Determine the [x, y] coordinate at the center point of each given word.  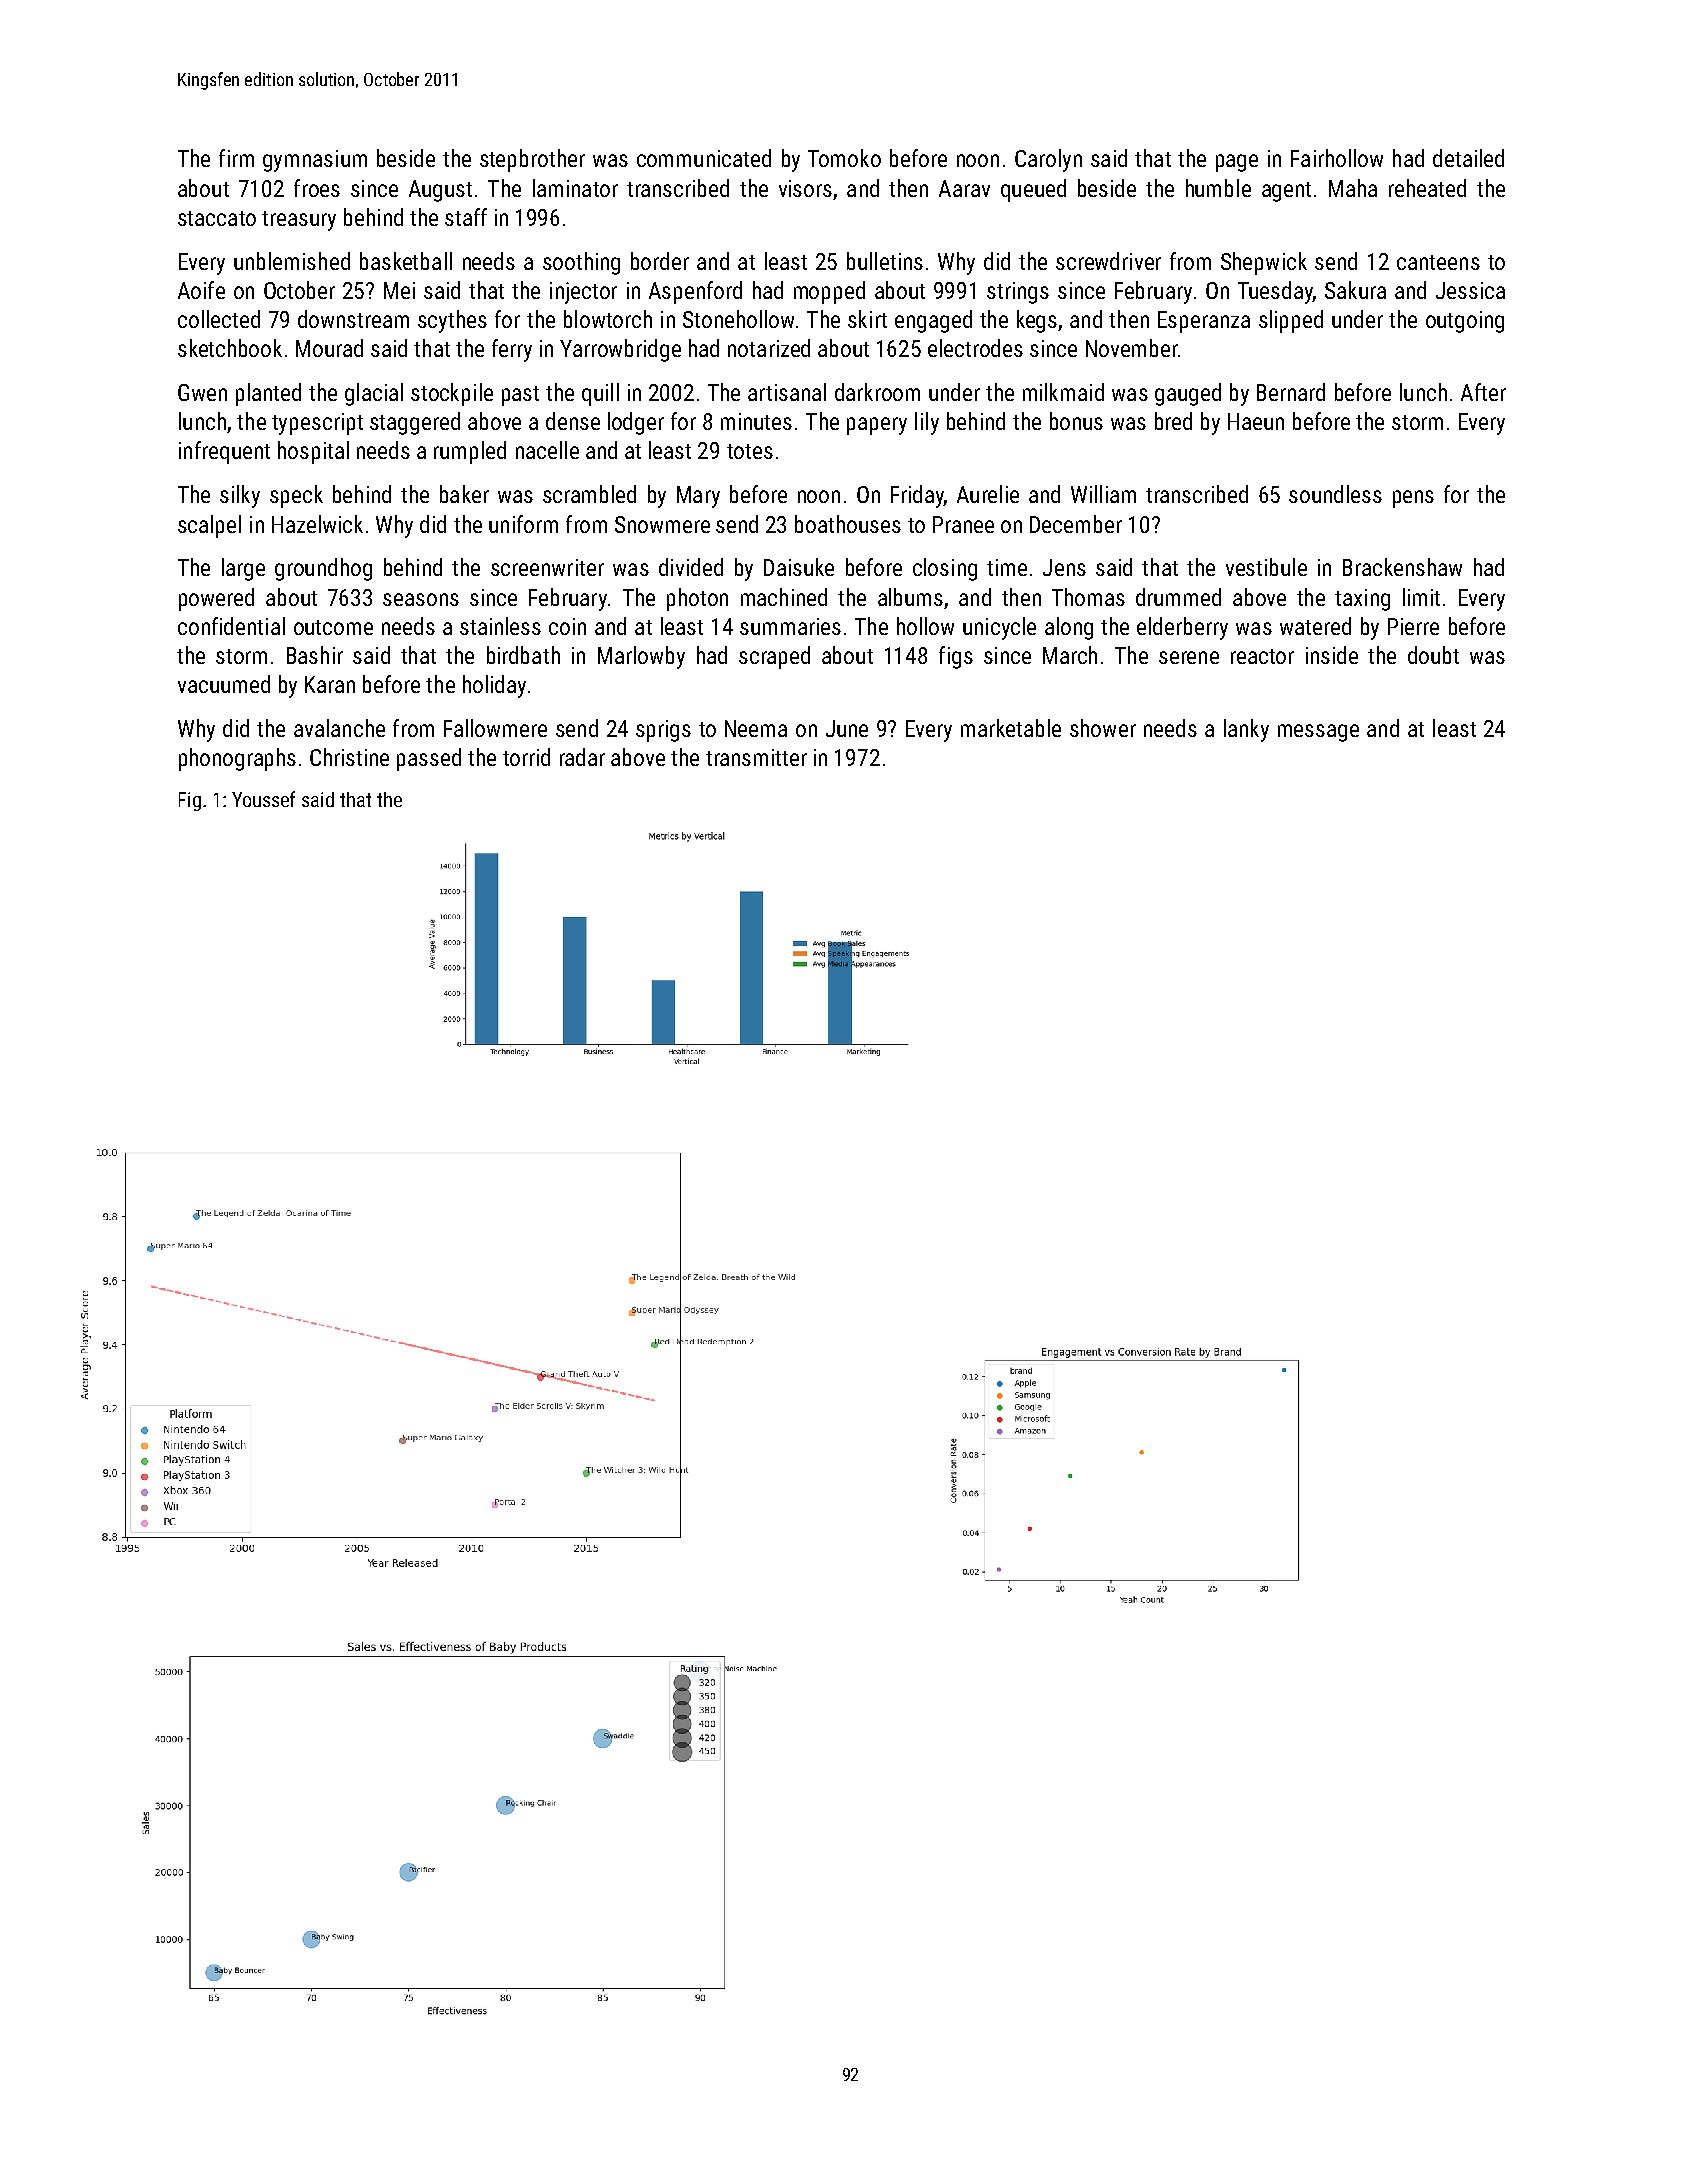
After [1483, 392]
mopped [829, 292]
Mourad [329, 348]
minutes [756, 421]
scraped [774, 657]
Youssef [263, 799]
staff [466, 217]
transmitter [756, 757]
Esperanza [1204, 322]
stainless [500, 626]
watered [1315, 626]
